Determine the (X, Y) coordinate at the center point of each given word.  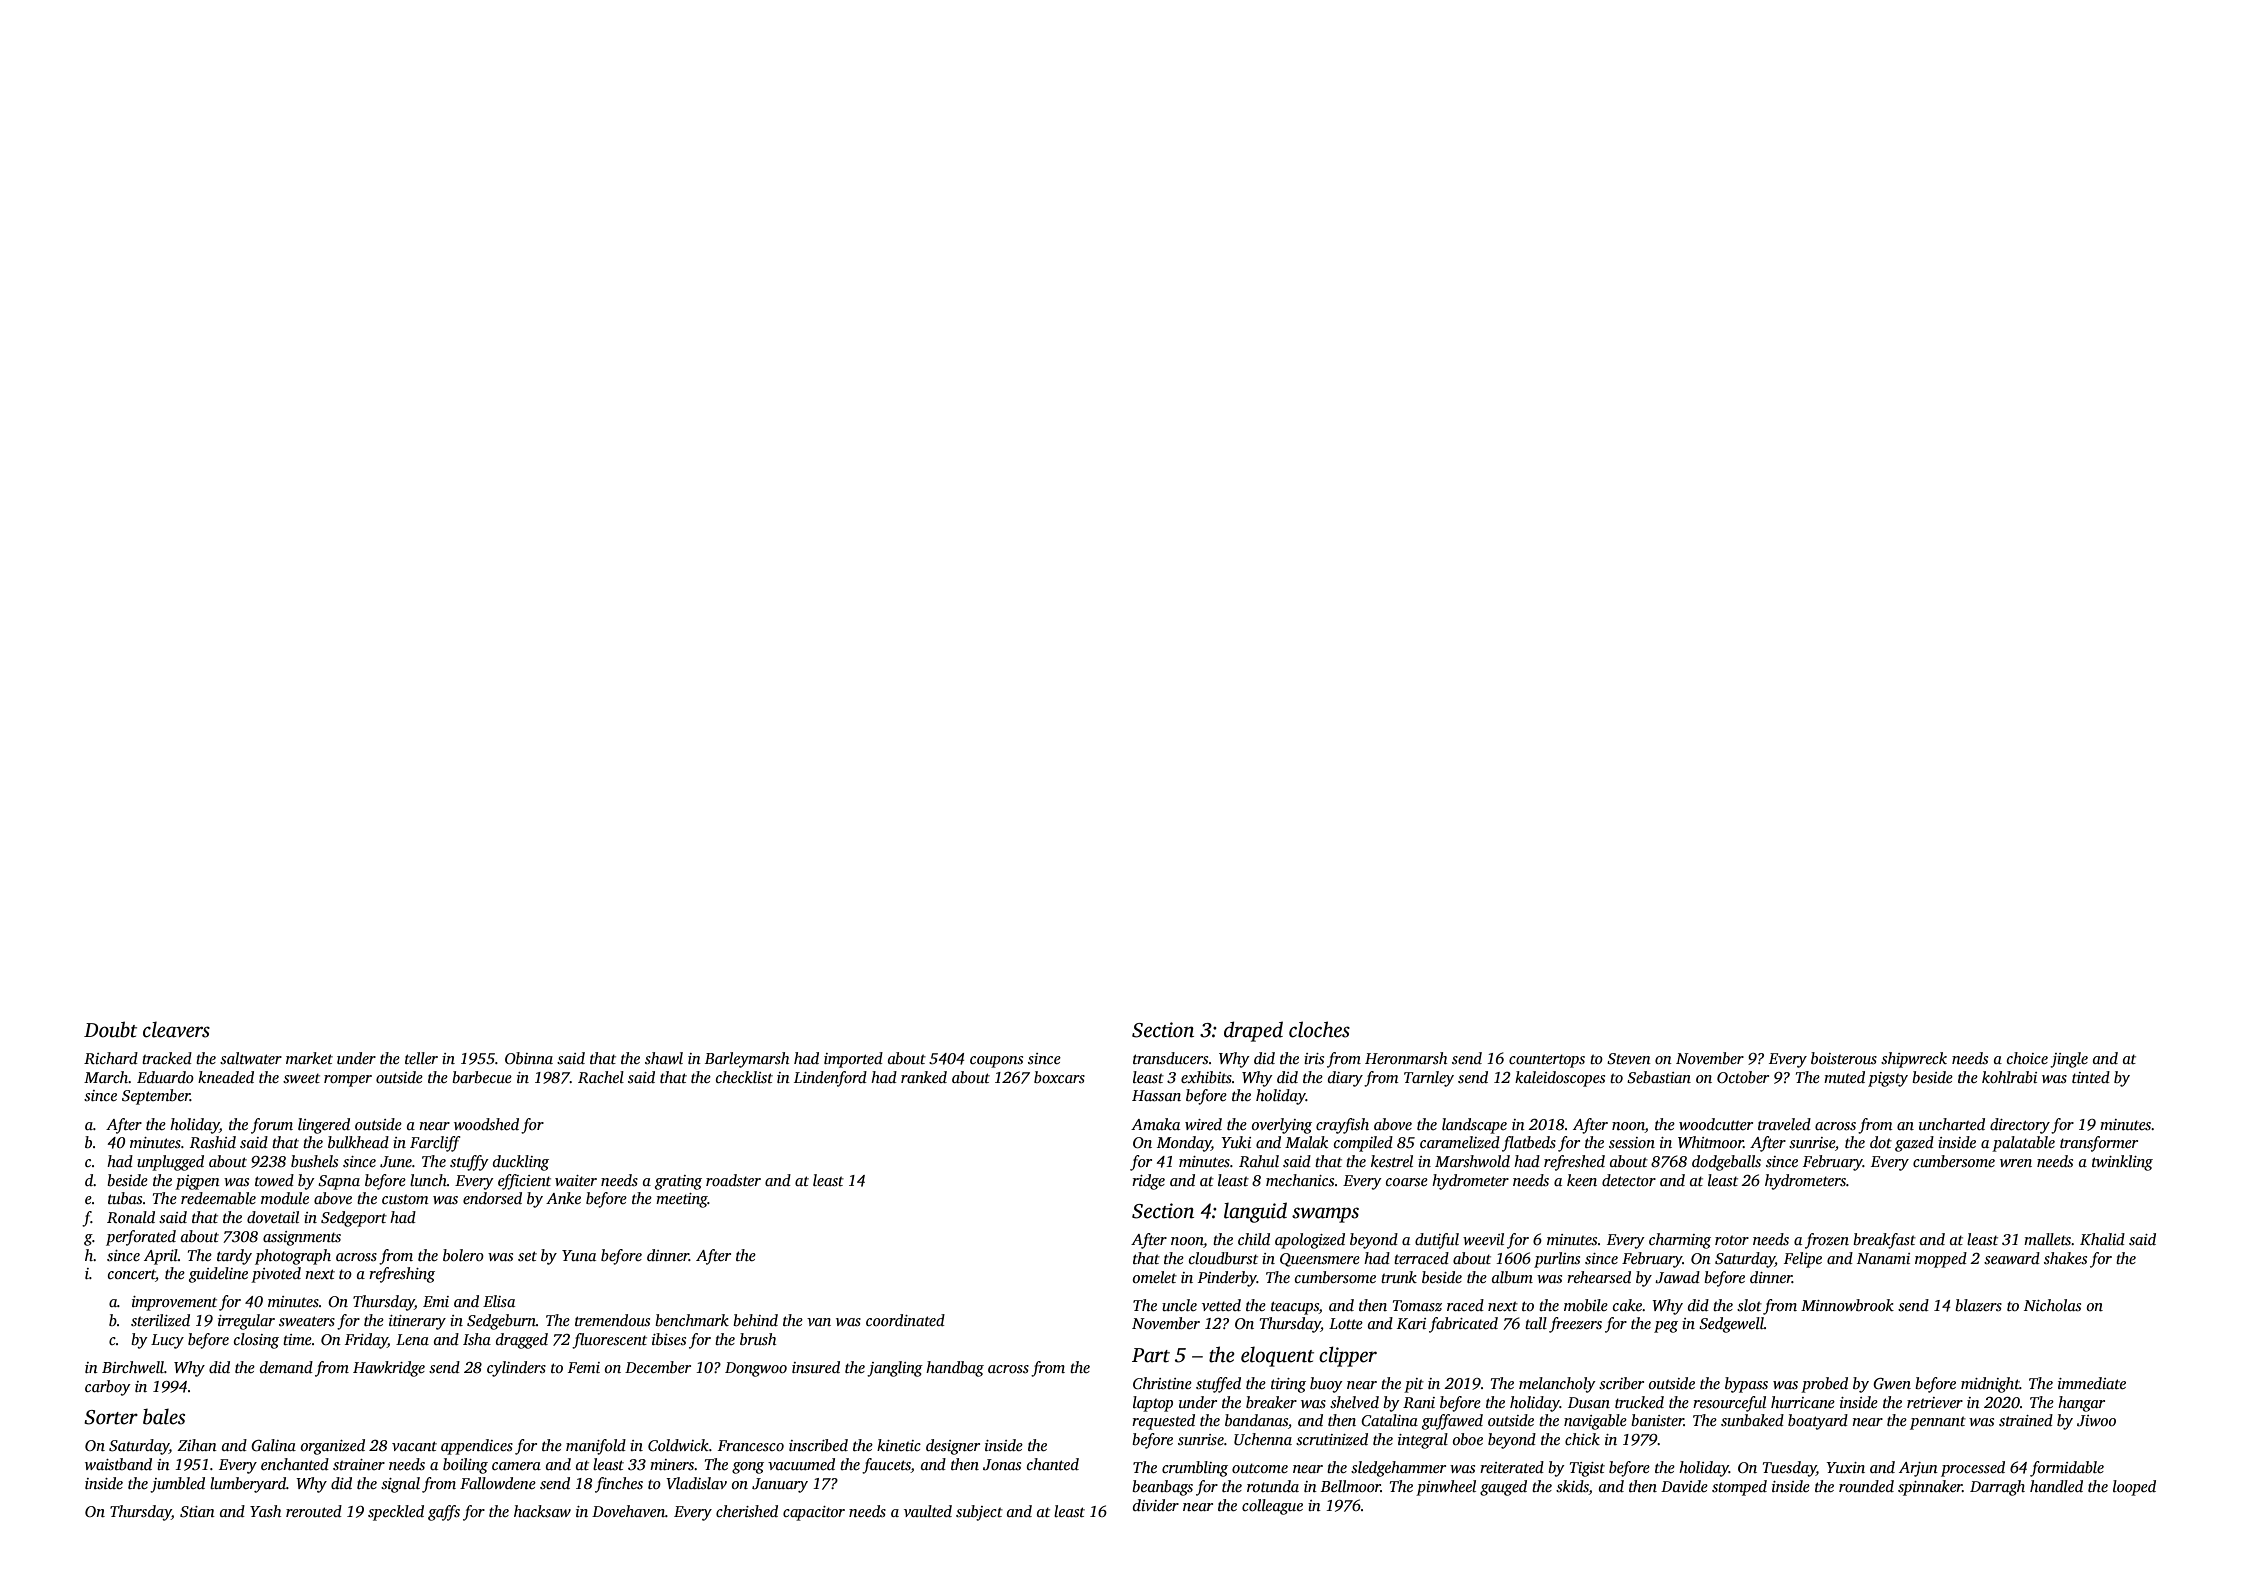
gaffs (444, 1513)
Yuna (579, 1255)
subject (979, 1513)
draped (1253, 1031)
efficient (524, 1182)
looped (2134, 1488)
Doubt (110, 1029)
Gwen (1892, 1384)
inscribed (818, 1445)
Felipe (1803, 1260)
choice (2027, 1058)
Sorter (111, 1417)
